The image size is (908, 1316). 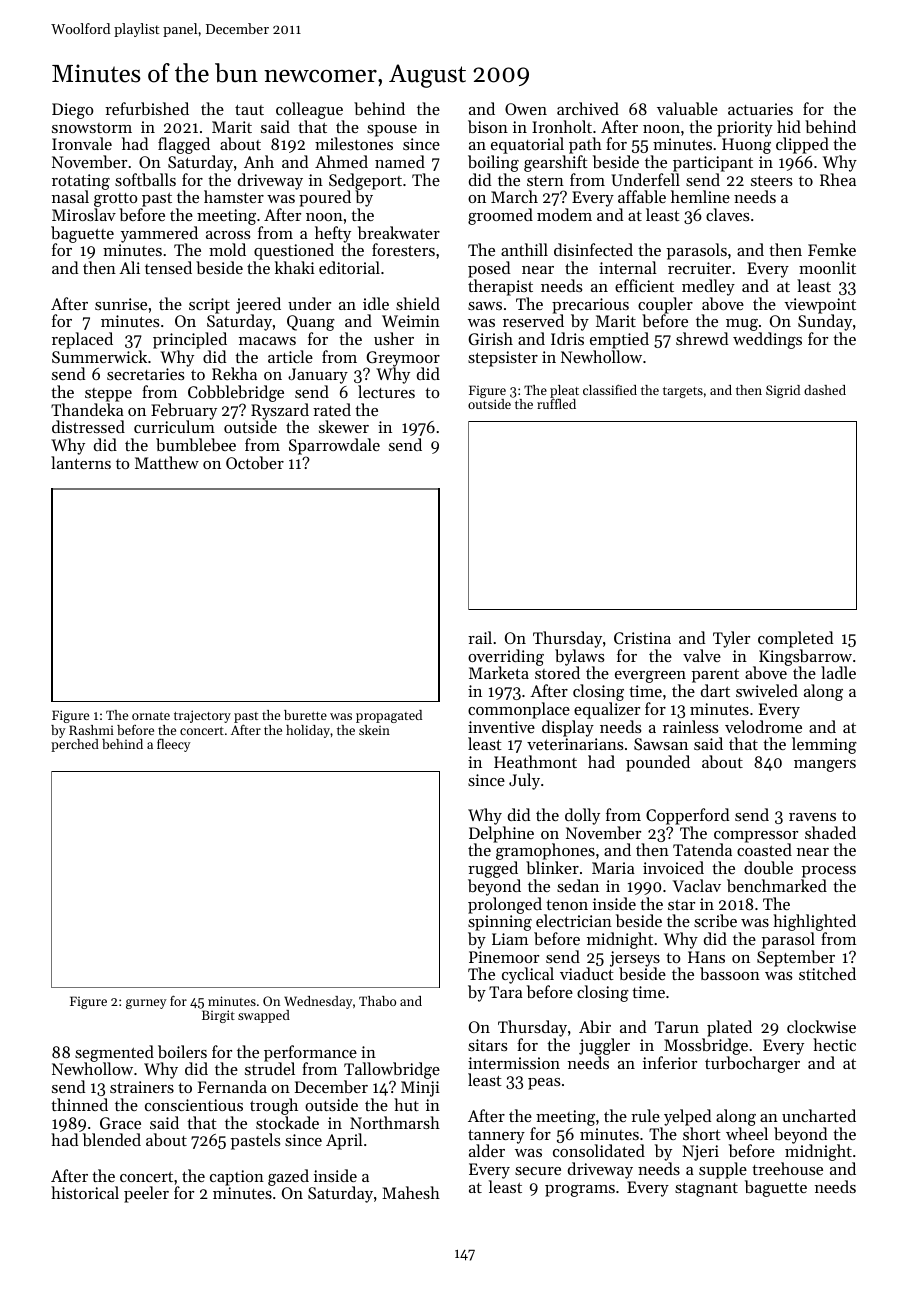 What do you see at coordinates (825, 390) in the screenshot?
I see `dashed` at bounding box center [825, 390].
